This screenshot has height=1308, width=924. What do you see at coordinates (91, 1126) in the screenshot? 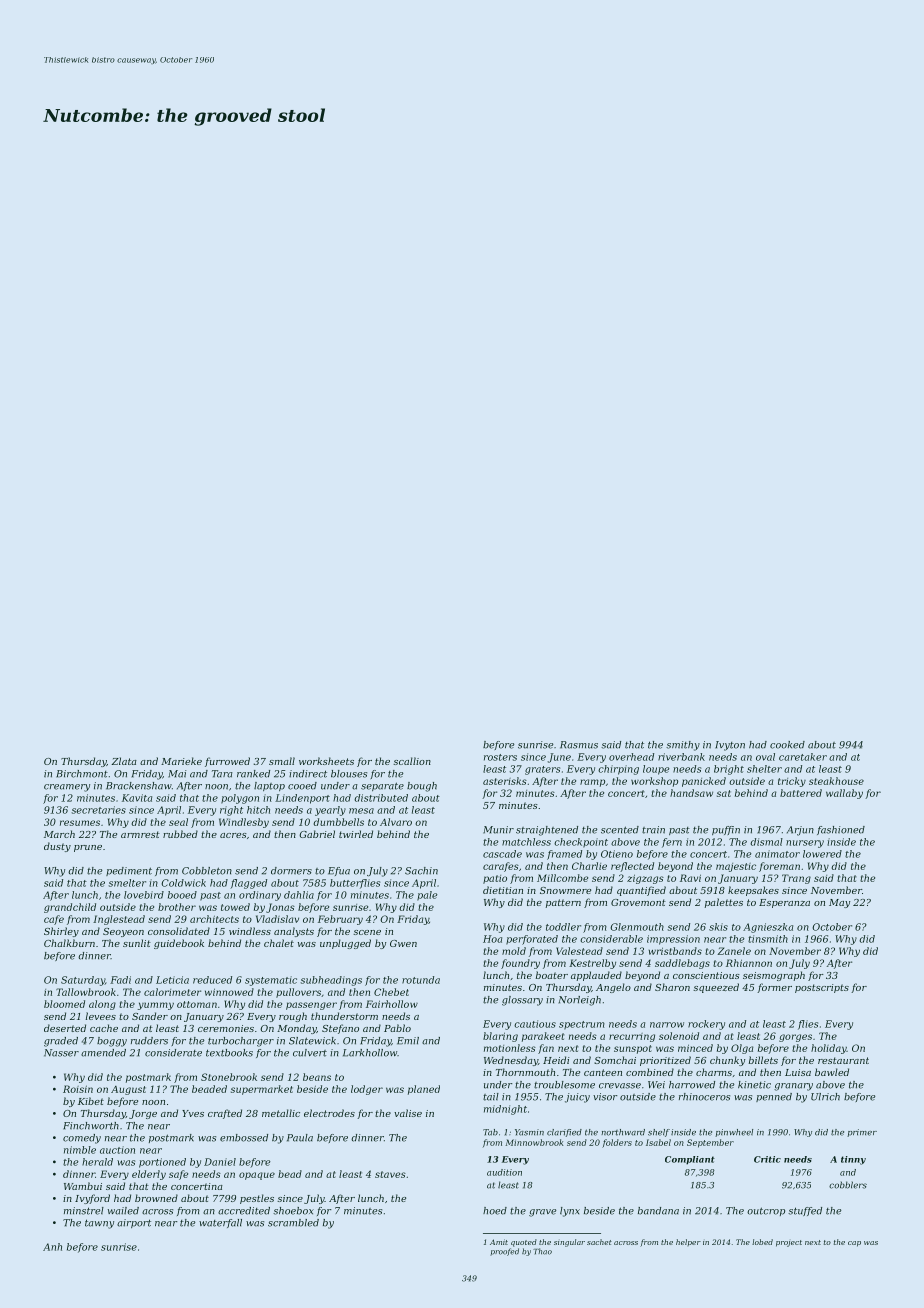
I see `Finchworth` at bounding box center [91, 1126].
